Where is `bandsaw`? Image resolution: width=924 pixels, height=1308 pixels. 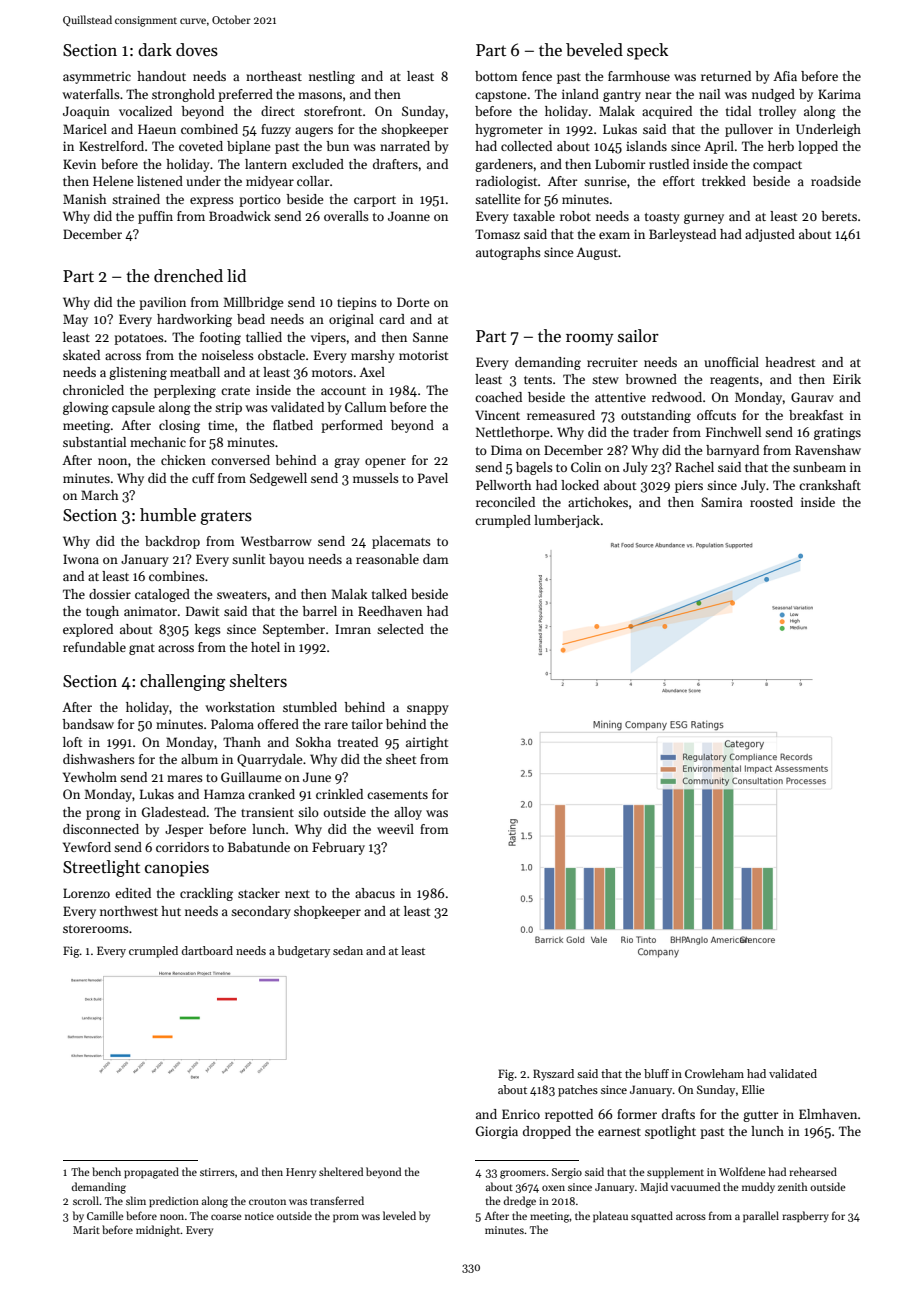
bandsaw is located at coordinates (88, 724).
